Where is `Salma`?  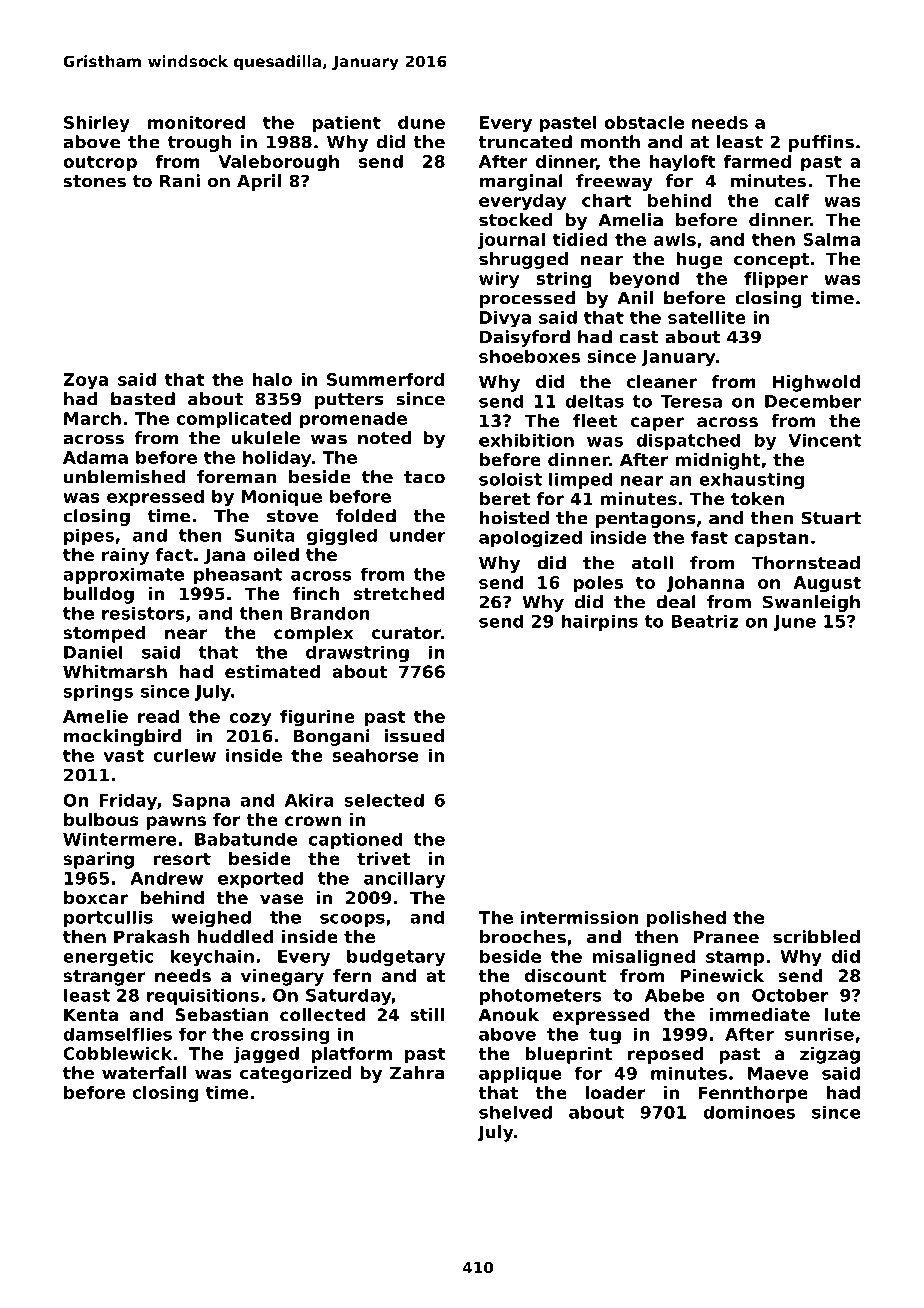 Salma is located at coordinates (831, 239).
